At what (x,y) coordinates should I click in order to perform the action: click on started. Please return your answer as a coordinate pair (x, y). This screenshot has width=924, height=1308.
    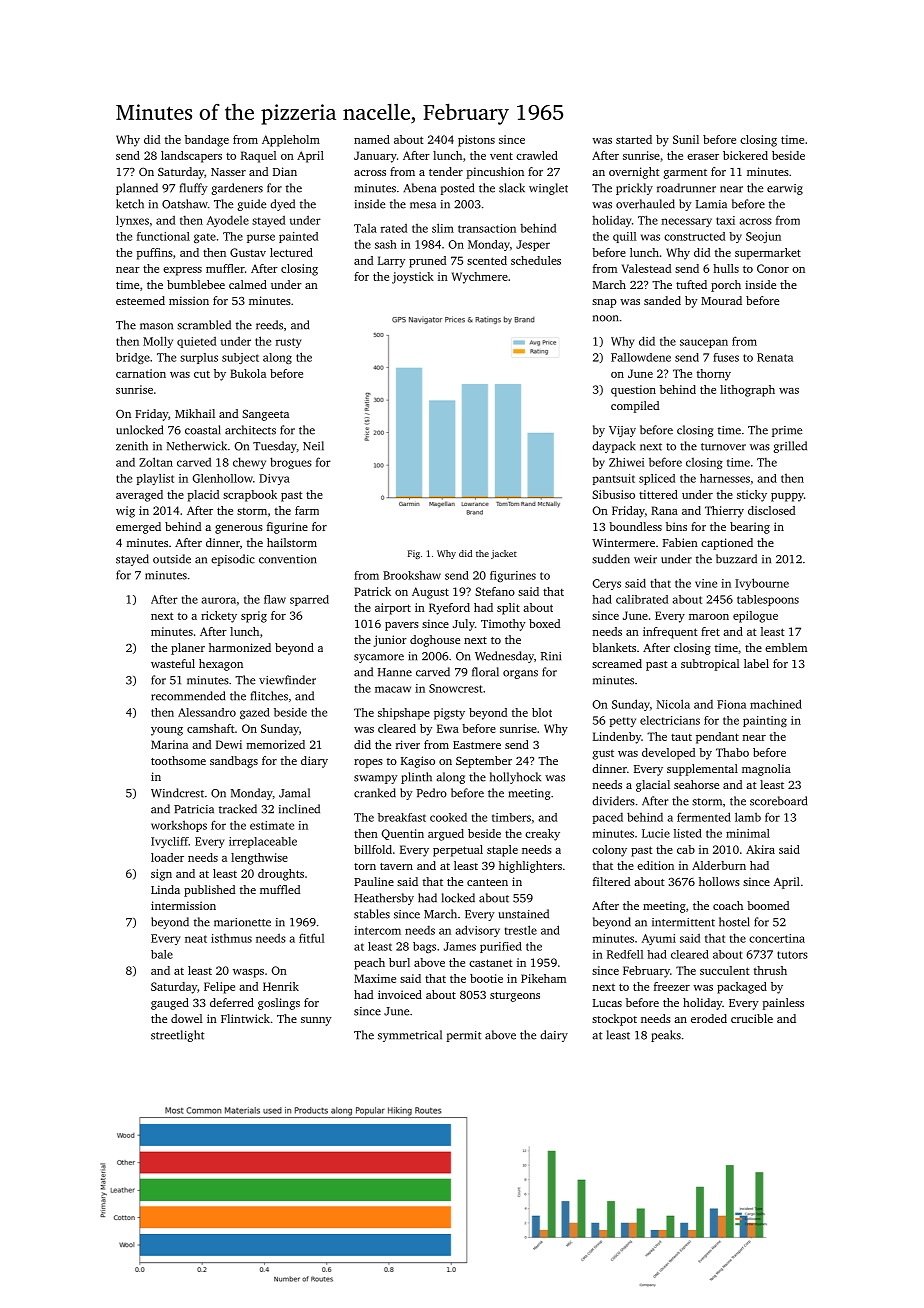
    Looking at the image, I should click on (634, 139).
